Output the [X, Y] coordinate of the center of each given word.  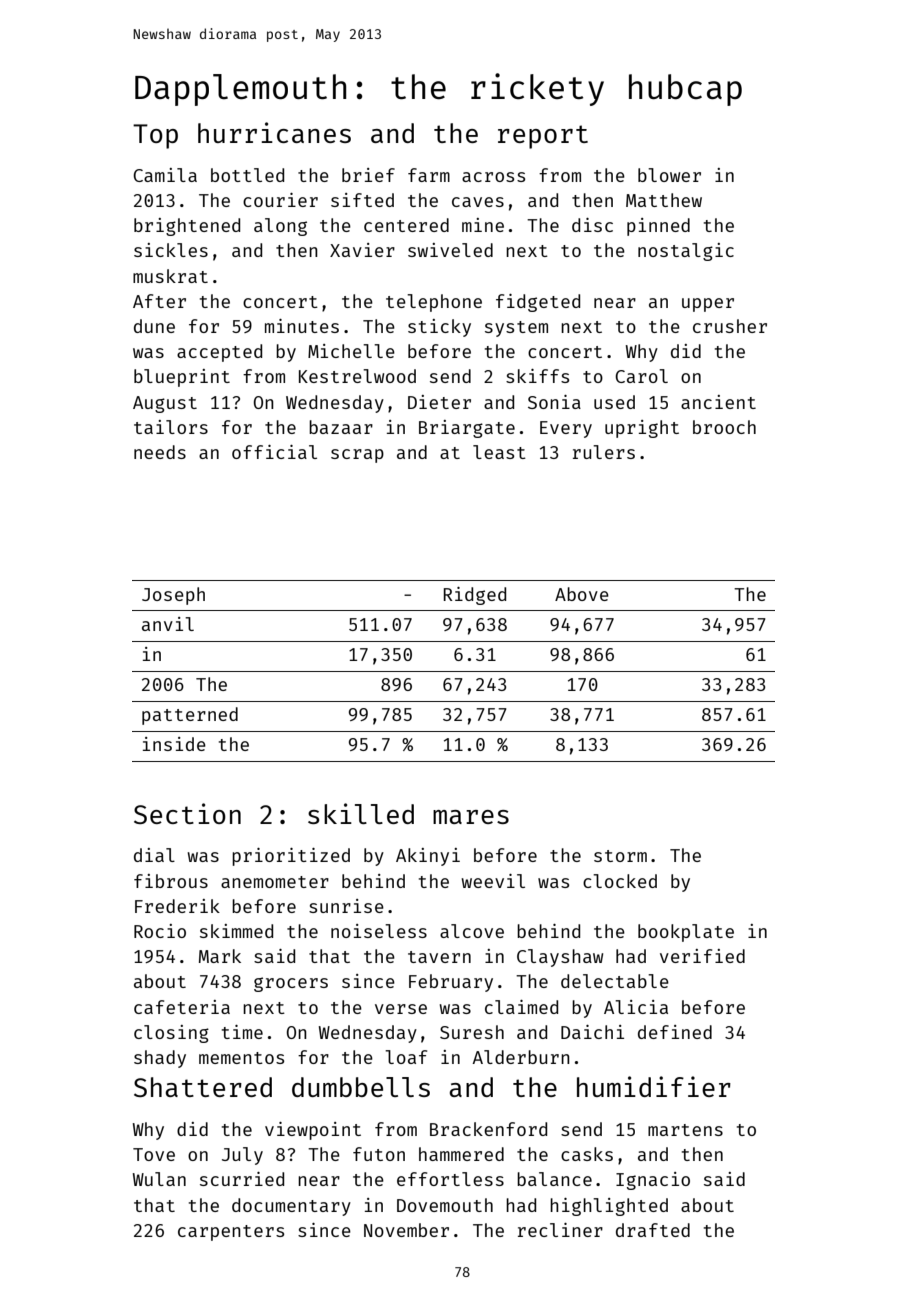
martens [685, 1130]
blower [669, 175]
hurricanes [274, 132]
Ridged [475, 596]
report [543, 137]
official [274, 452]
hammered [461, 1154]
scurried [242, 1179]
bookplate [686, 933]
